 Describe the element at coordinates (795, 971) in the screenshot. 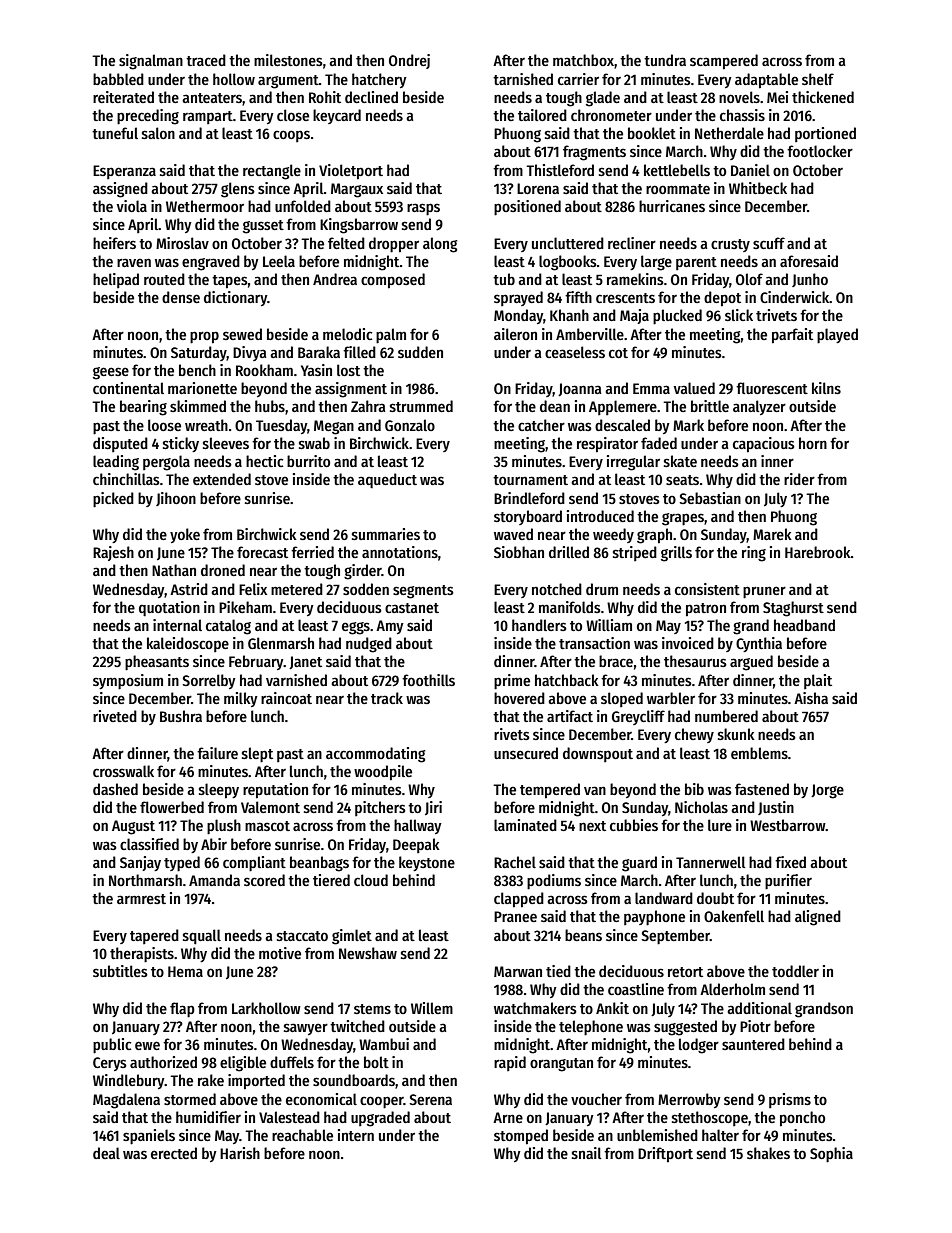

I see `toddler` at that location.
